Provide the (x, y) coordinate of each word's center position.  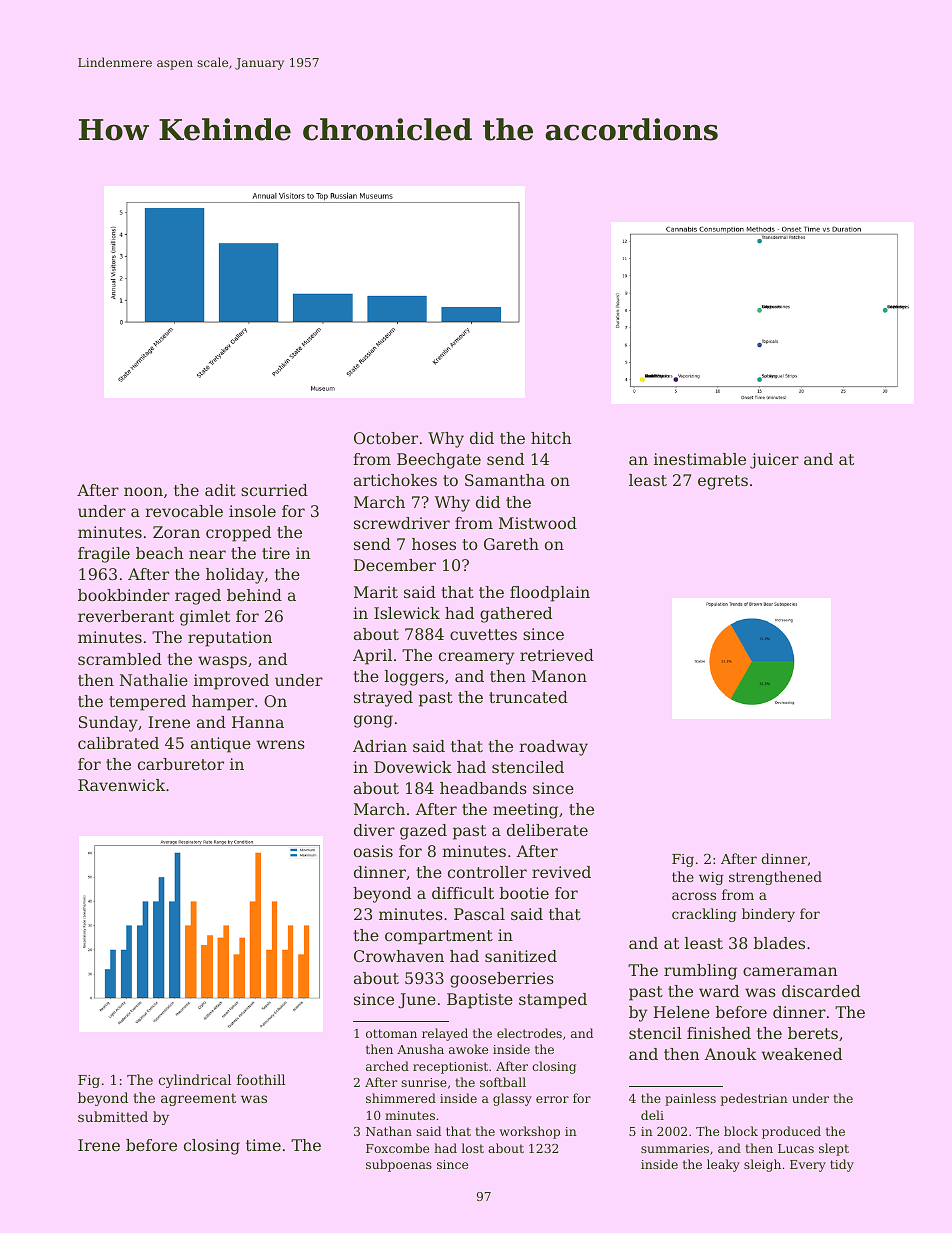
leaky (723, 1165)
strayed (383, 699)
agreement (198, 1099)
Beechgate (439, 461)
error (552, 1099)
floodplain (550, 594)
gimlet (205, 618)
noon (143, 491)
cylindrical (194, 1081)
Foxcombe (397, 1148)
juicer (774, 461)
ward (719, 991)
